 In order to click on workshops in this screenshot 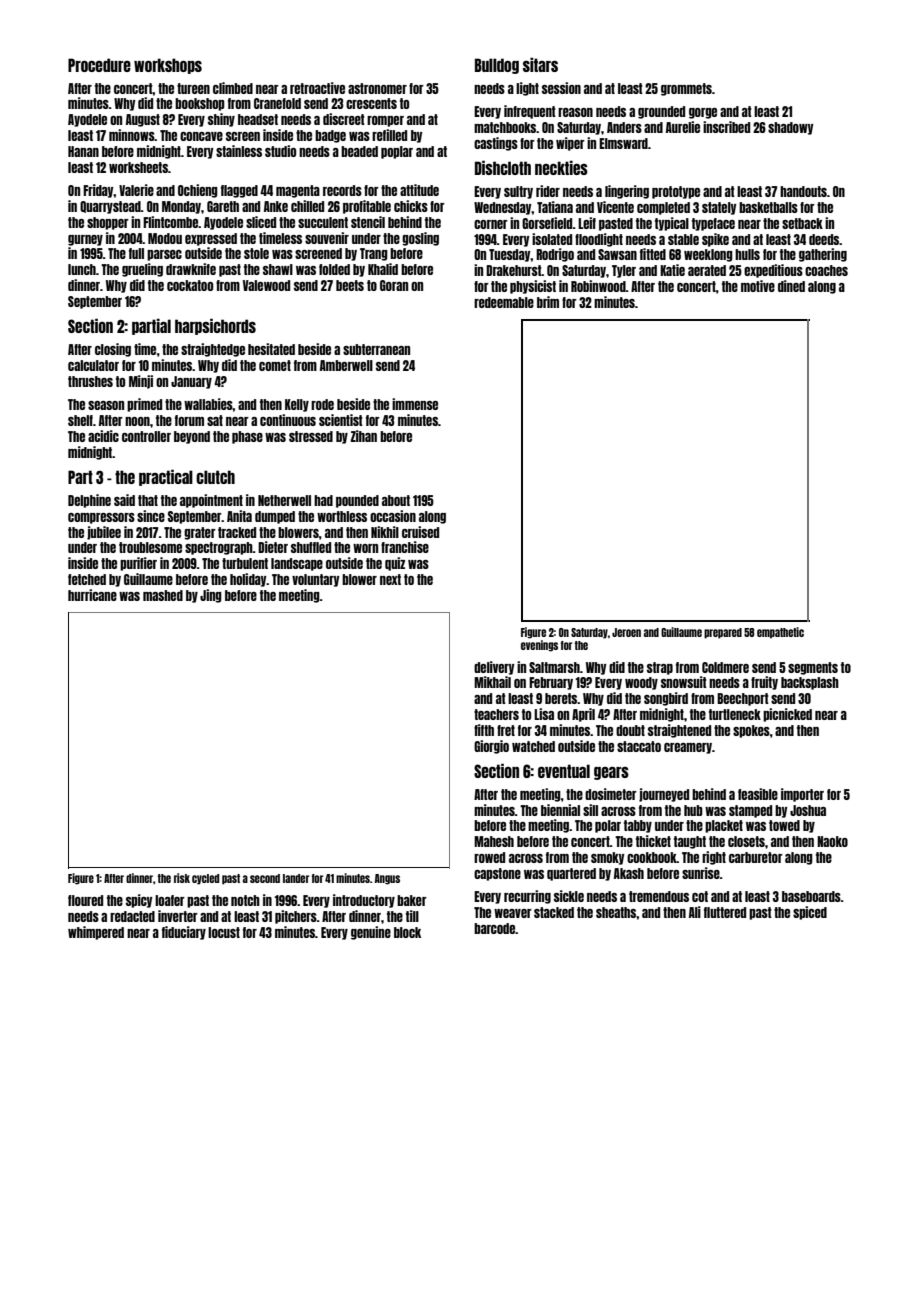, I will do `click(168, 66)`.
